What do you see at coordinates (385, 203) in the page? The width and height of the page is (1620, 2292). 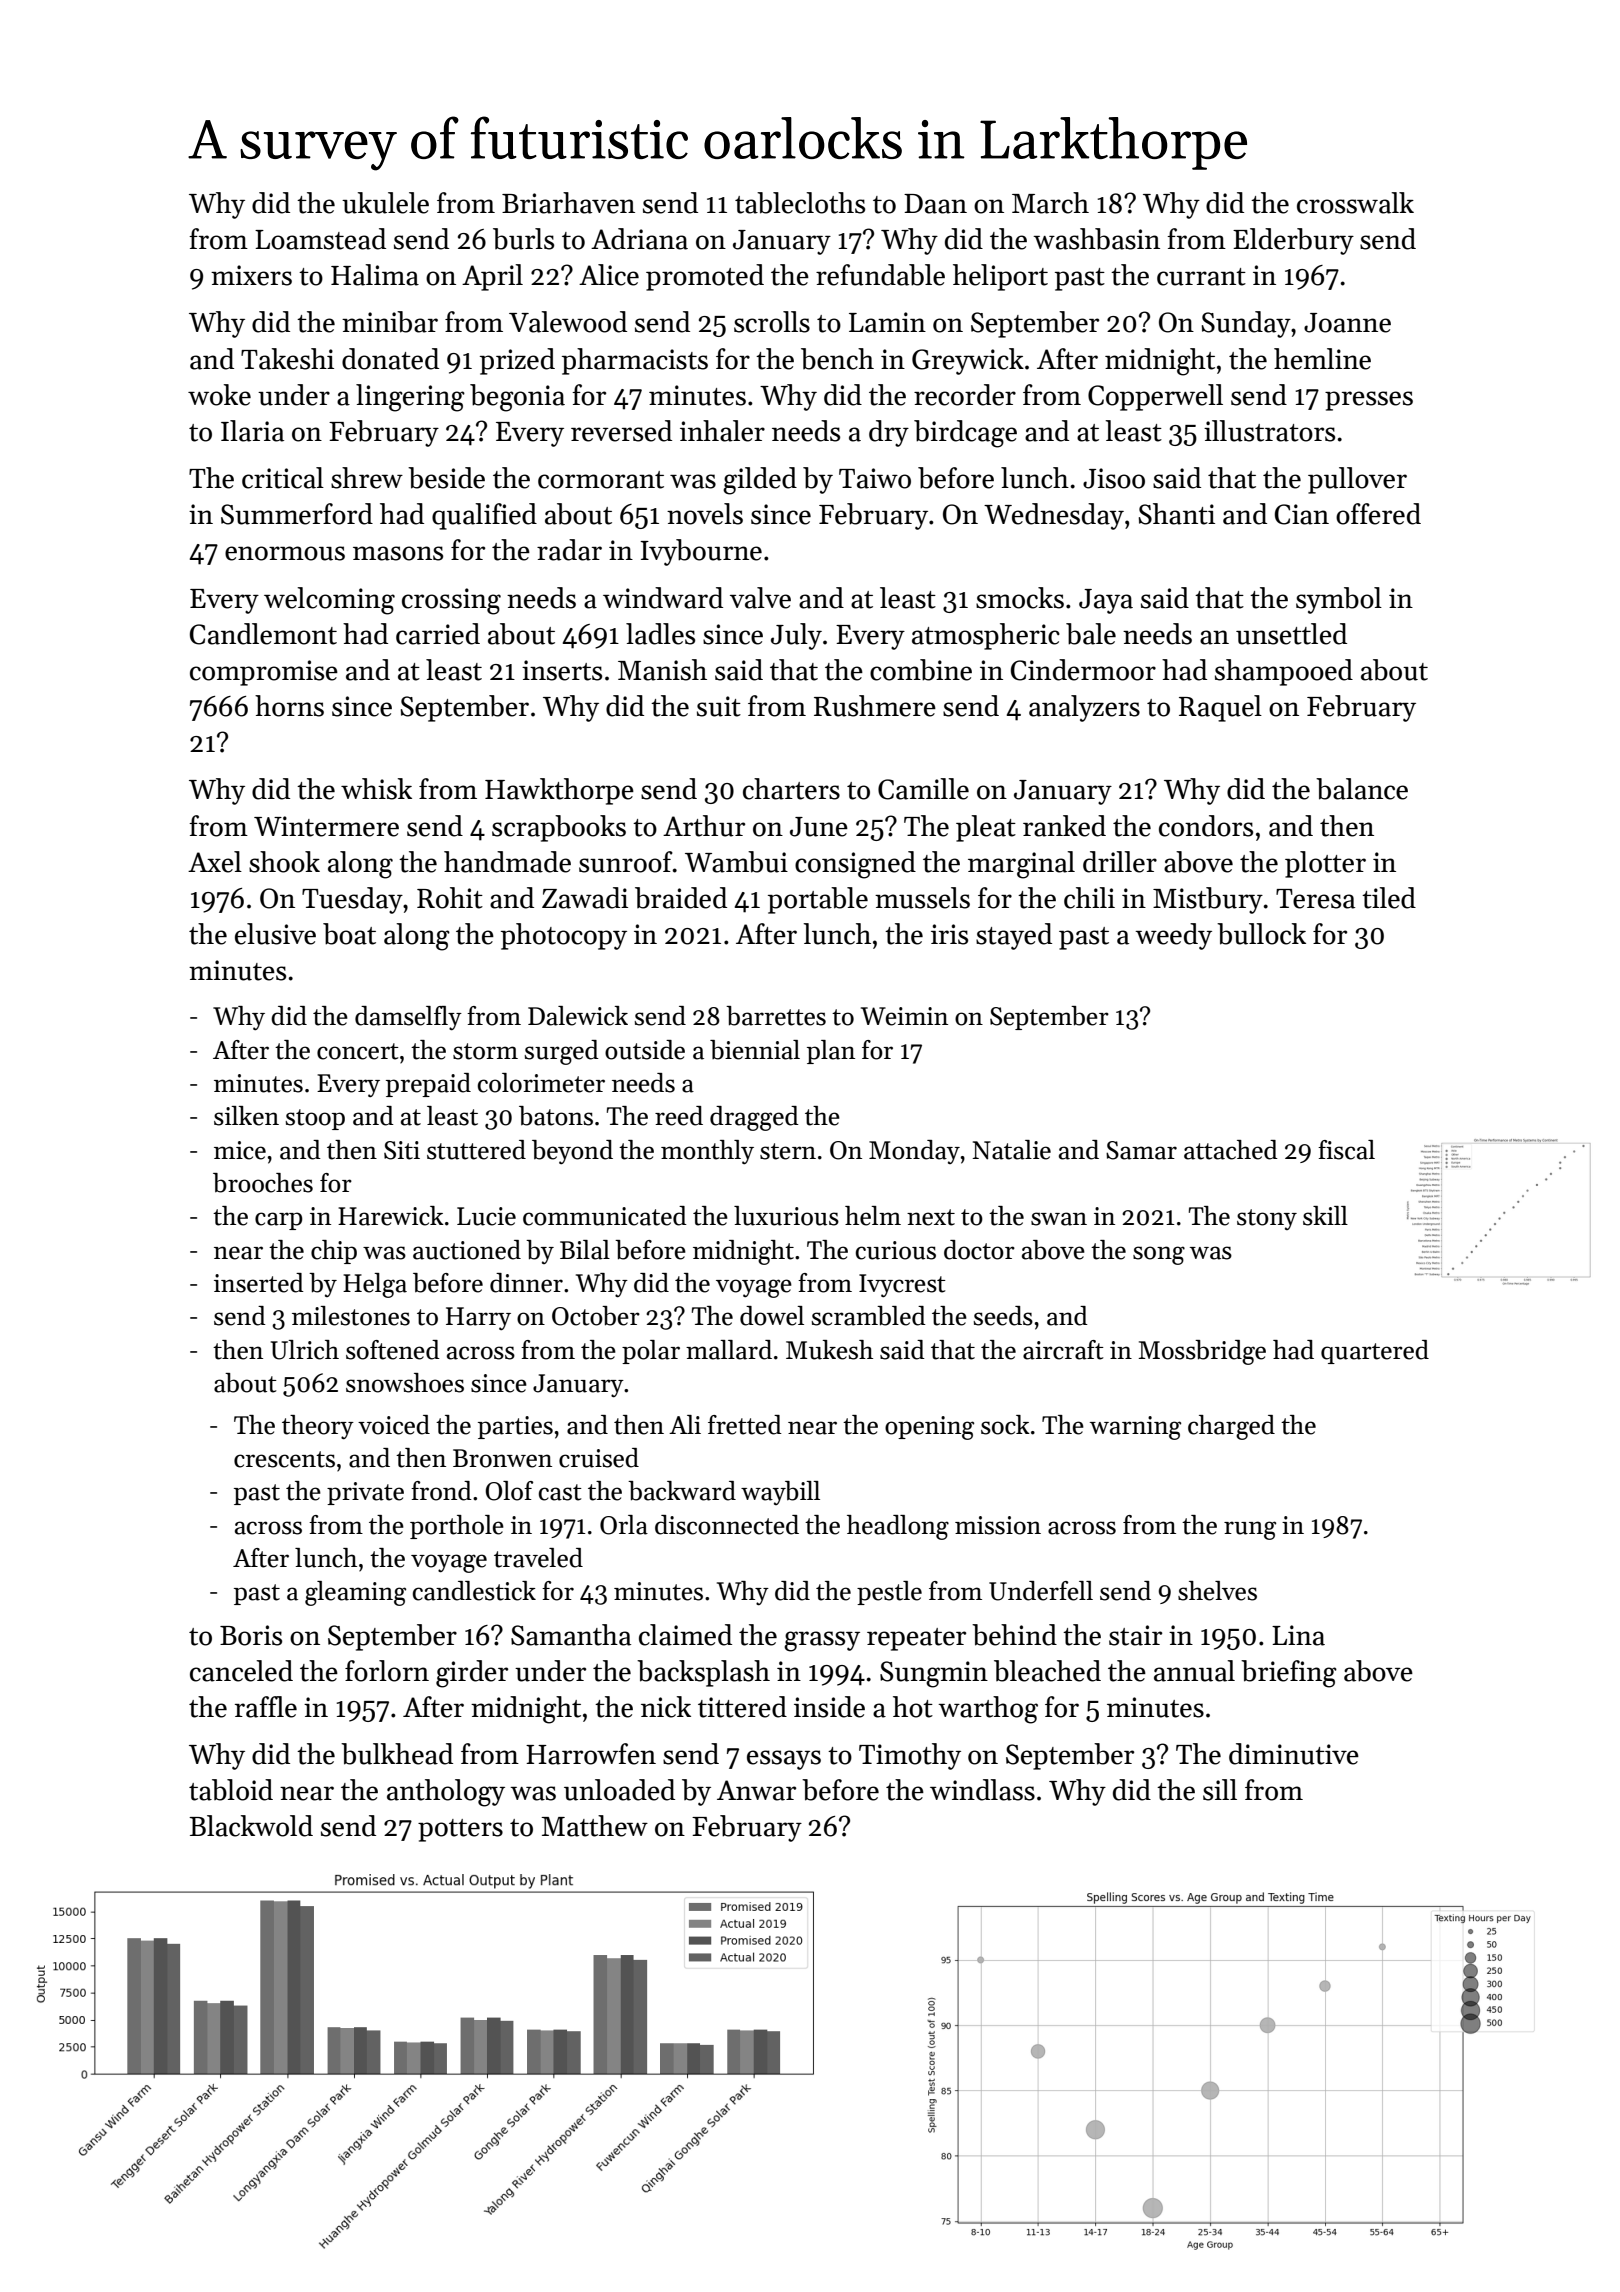 I see `ukulele` at bounding box center [385, 203].
